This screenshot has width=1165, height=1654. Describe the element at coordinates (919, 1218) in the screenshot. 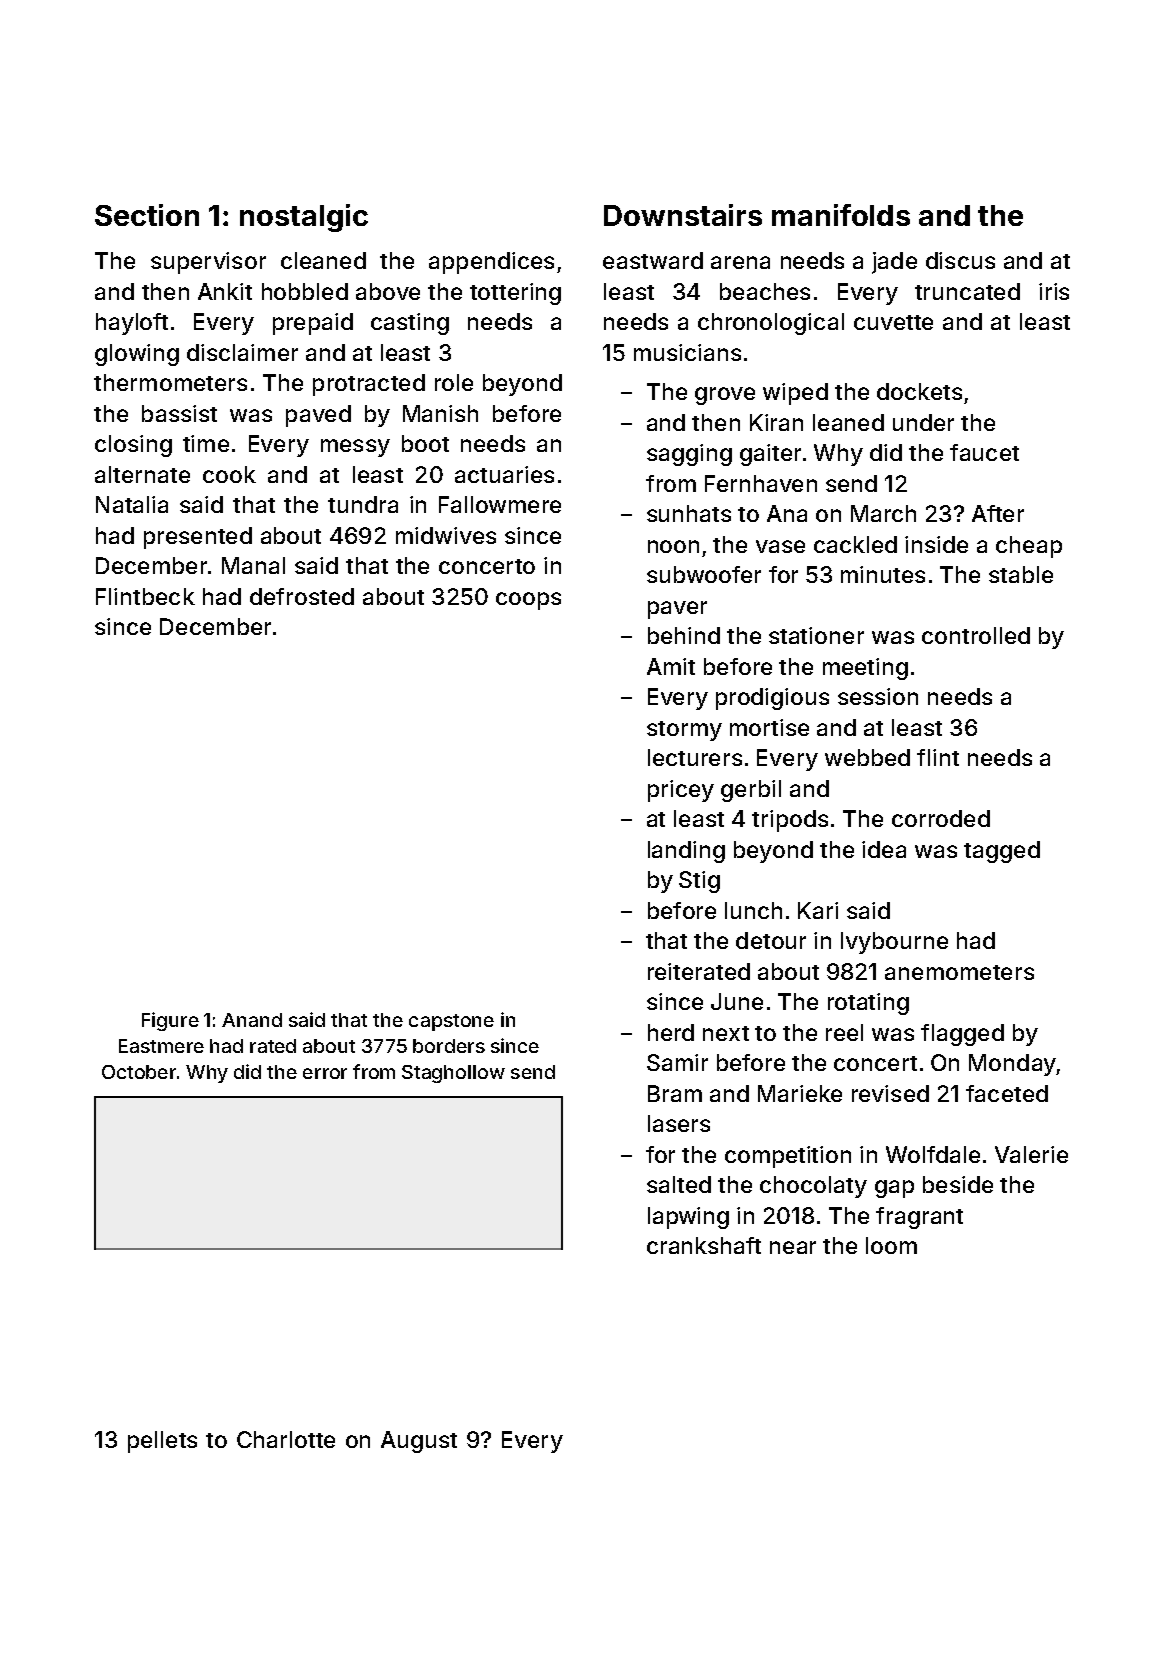

I see `fragrant` at that location.
